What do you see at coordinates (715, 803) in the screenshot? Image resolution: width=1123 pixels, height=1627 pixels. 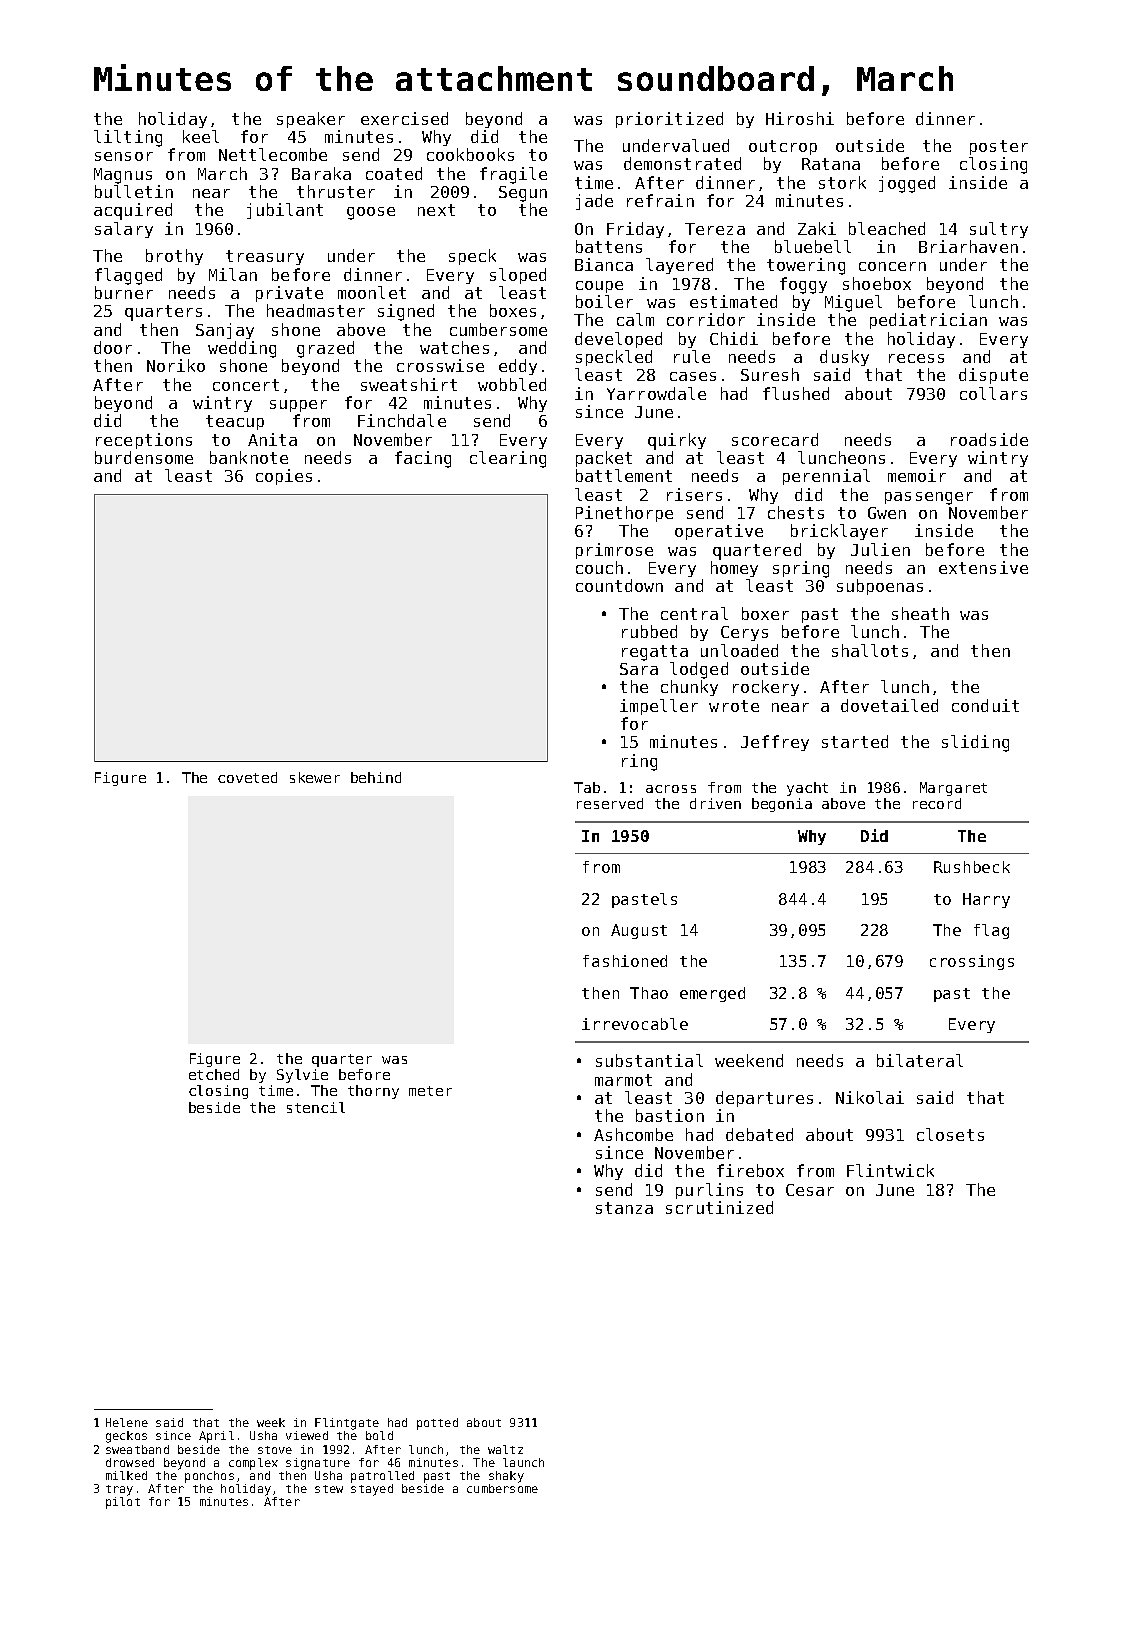 I see `driven` at bounding box center [715, 803].
